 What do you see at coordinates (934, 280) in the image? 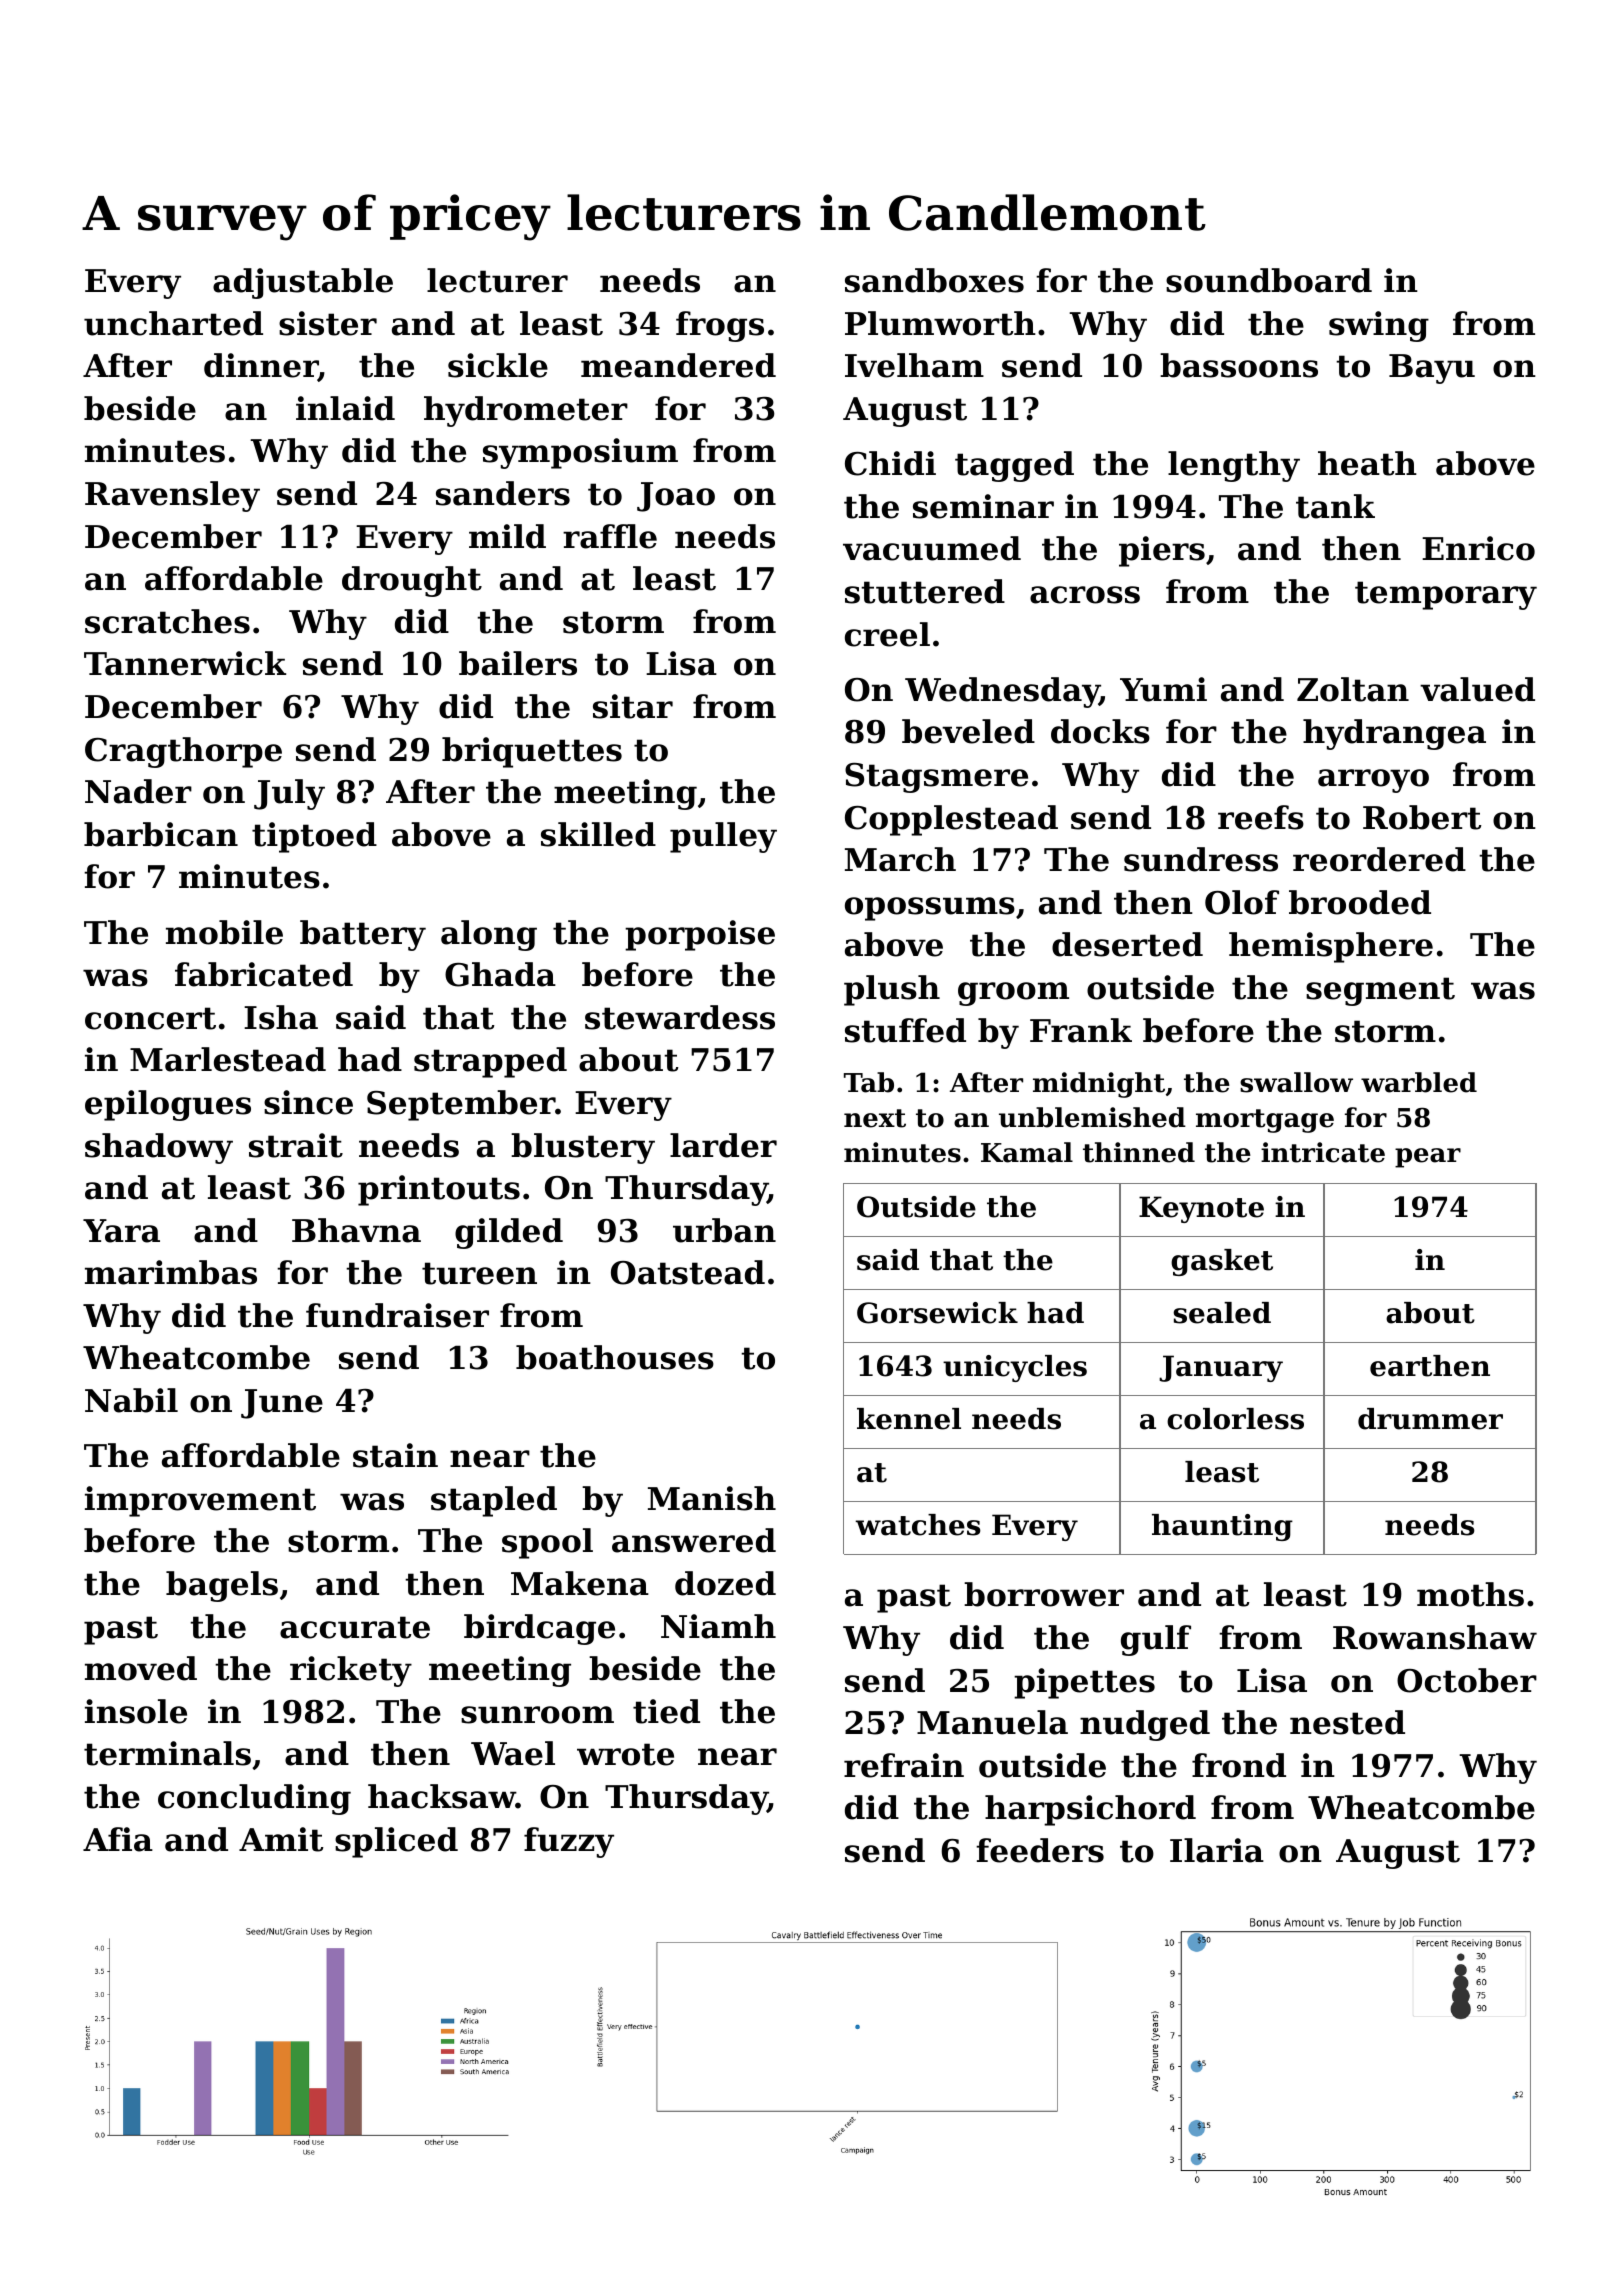
I see `sandboxes` at bounding box center [934, 280].
